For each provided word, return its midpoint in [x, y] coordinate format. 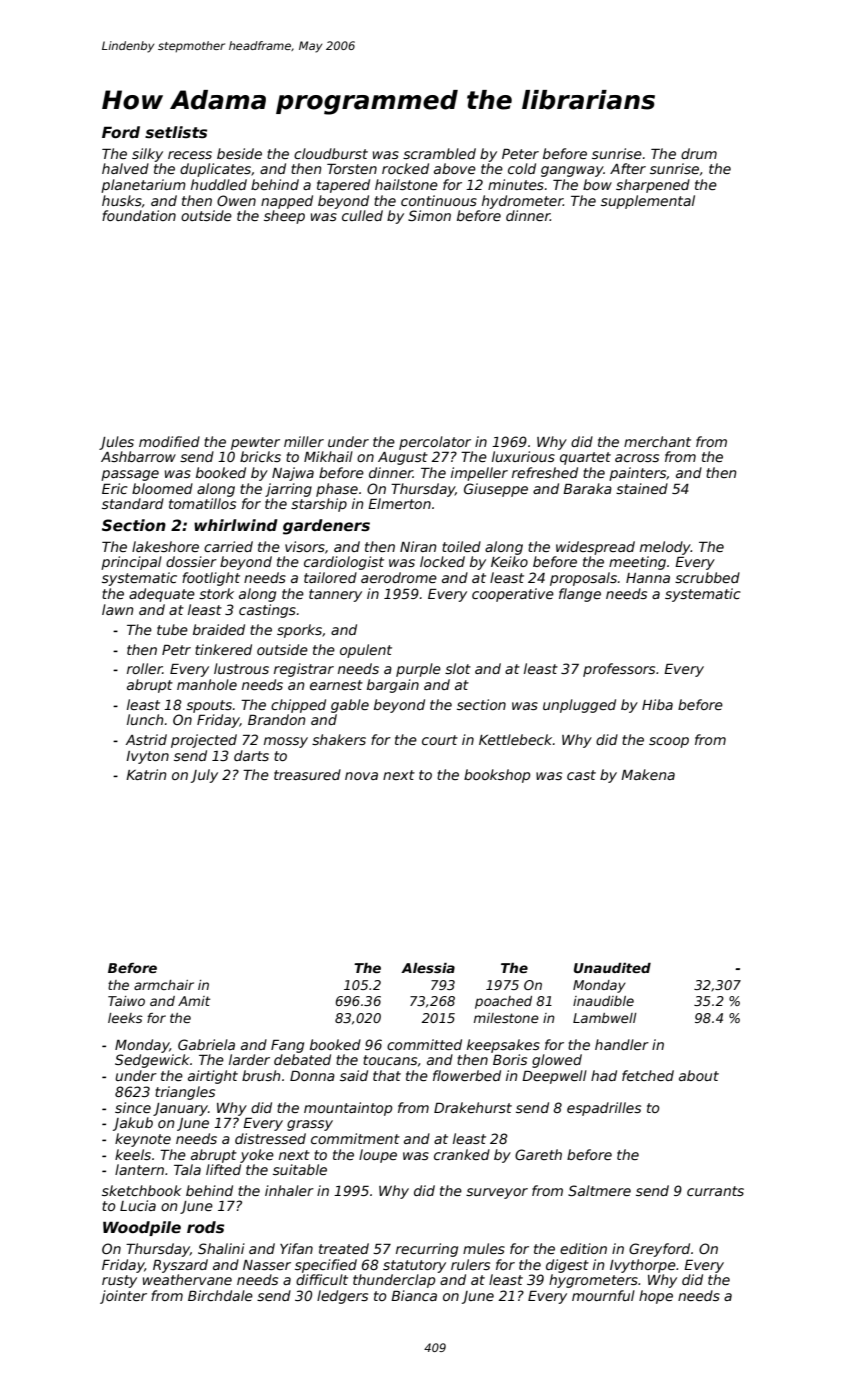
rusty [119, 1281]
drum [699, 153]
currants [715, 1191]
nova [361, 776]
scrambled [439, 153]
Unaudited [612, 968]
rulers [470, 1264]
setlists [176, 132]
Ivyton [147, 757]
